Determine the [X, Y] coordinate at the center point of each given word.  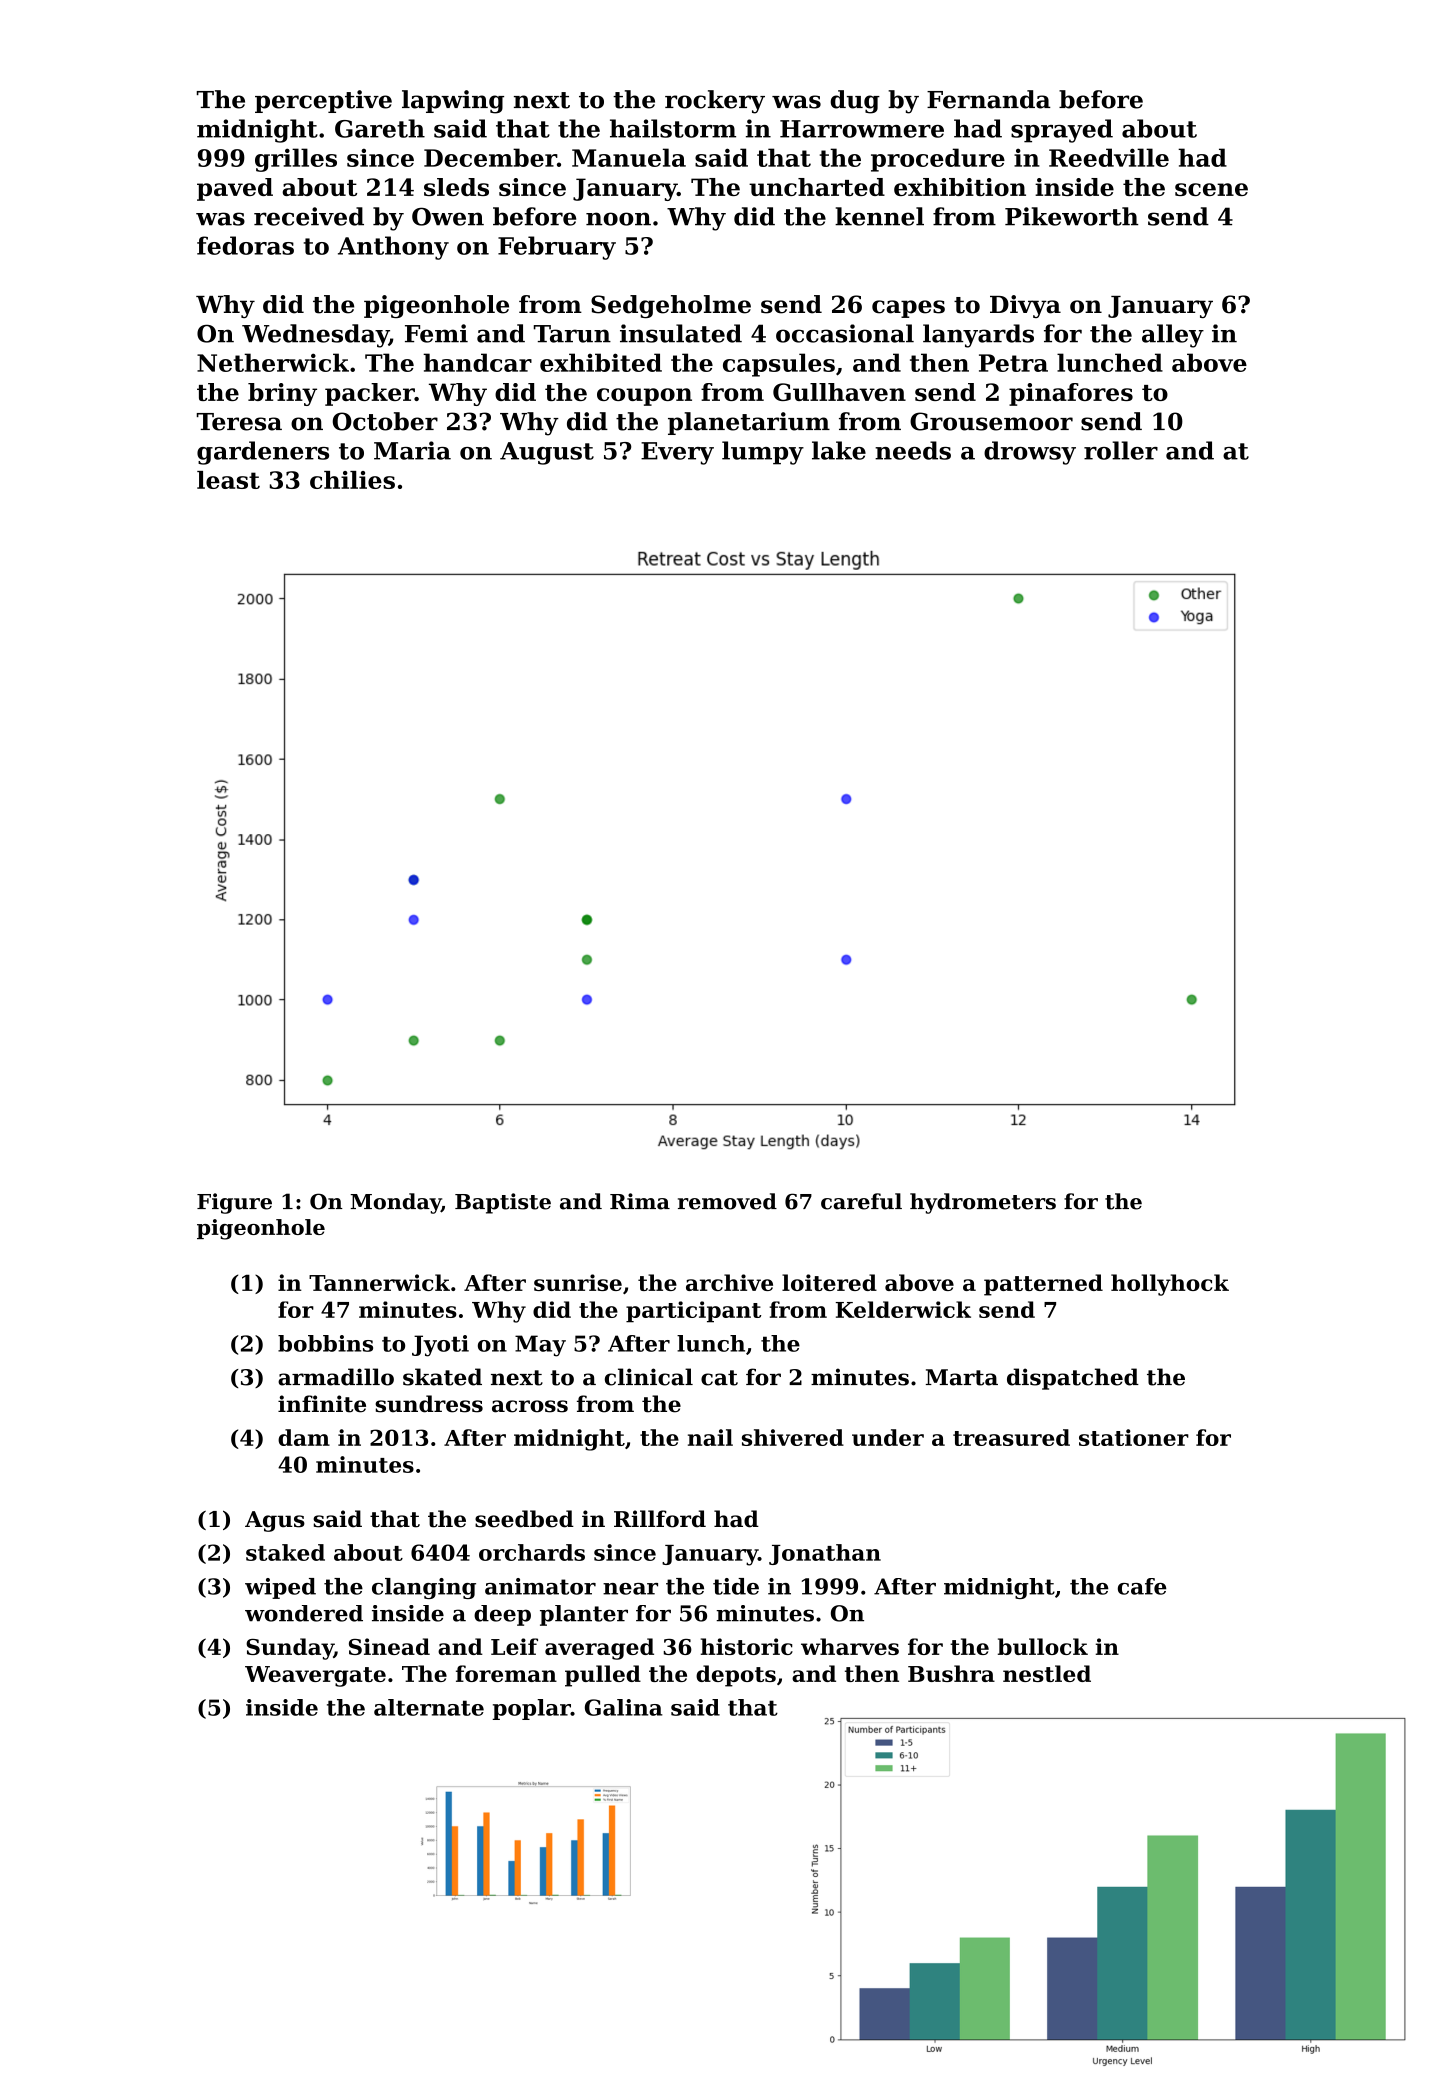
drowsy [1030, 453]
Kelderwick [903, 1309]
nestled [1047, 1673]
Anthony [393, 248]
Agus [275, 1521]
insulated [681, 333]
